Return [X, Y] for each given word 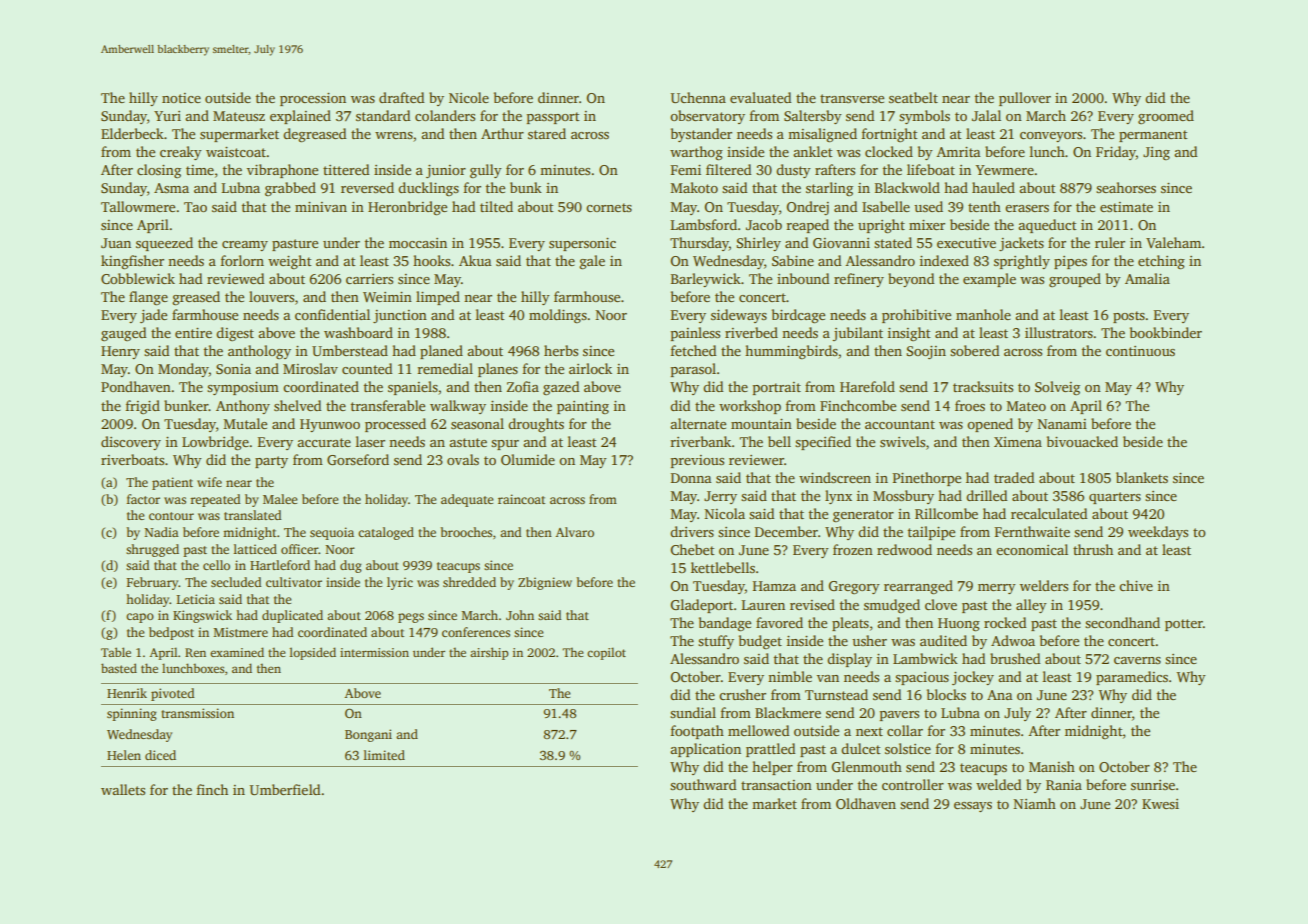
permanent [1153, 136]
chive [1136, 585]
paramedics [1132, 678]
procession [313, 99]
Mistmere [240, 632]
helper [772, 768]
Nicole [469, 97]
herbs [561, 350]
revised [812, 604]
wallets [123, 789]
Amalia [1147, 278]
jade [153, 316]
